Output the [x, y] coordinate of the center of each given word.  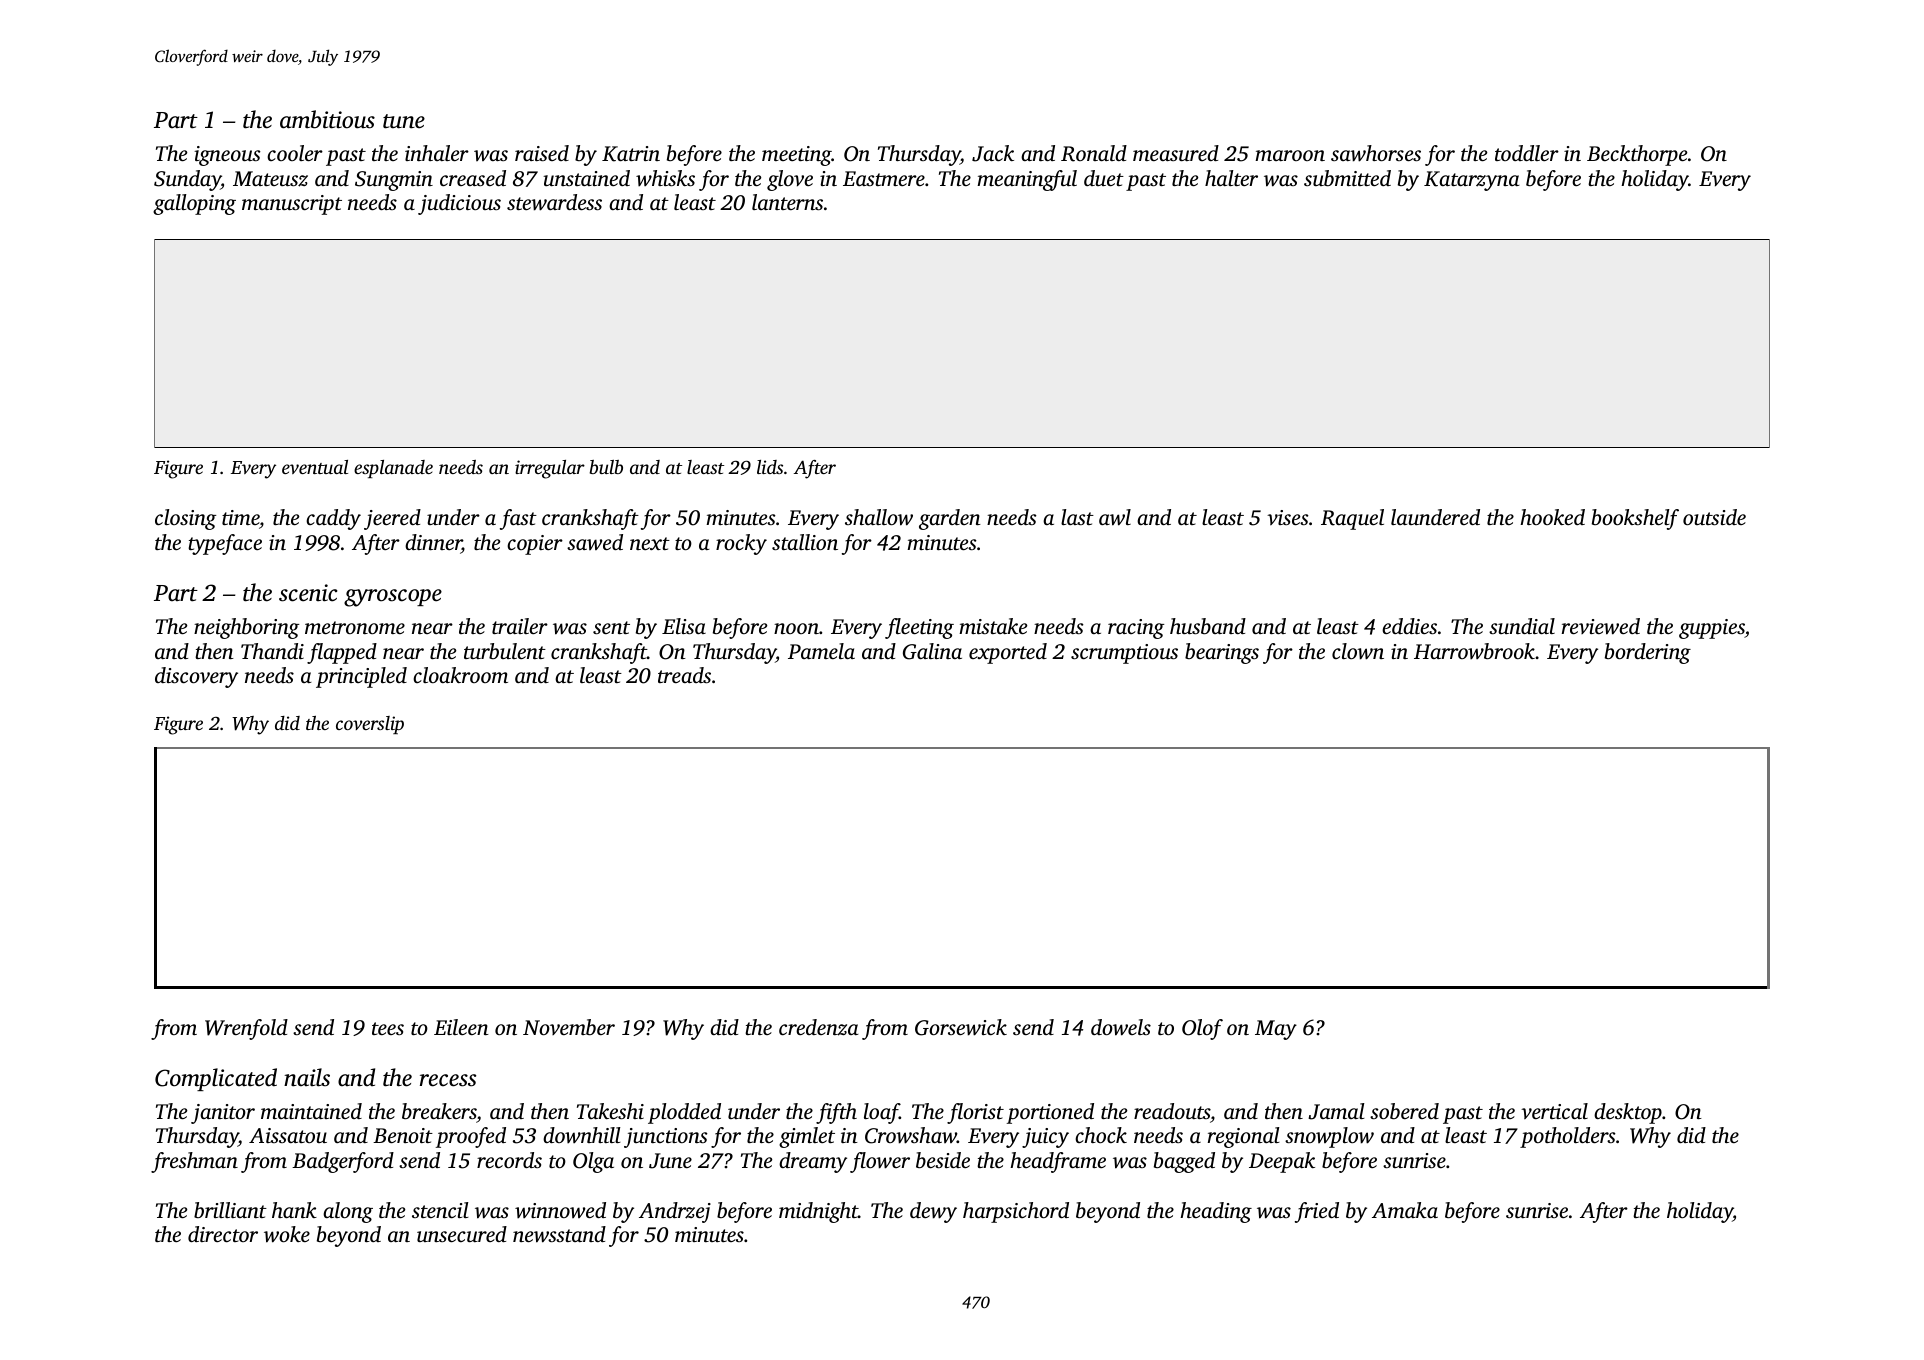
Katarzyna [1472, 181]
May [1276, 1030]
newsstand [559, 1234]
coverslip [370, 725]
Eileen [461, 1027]
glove [790, 180]
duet [1104, 178]
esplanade [393, 469]
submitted [1347, 178]
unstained [586, 178]
